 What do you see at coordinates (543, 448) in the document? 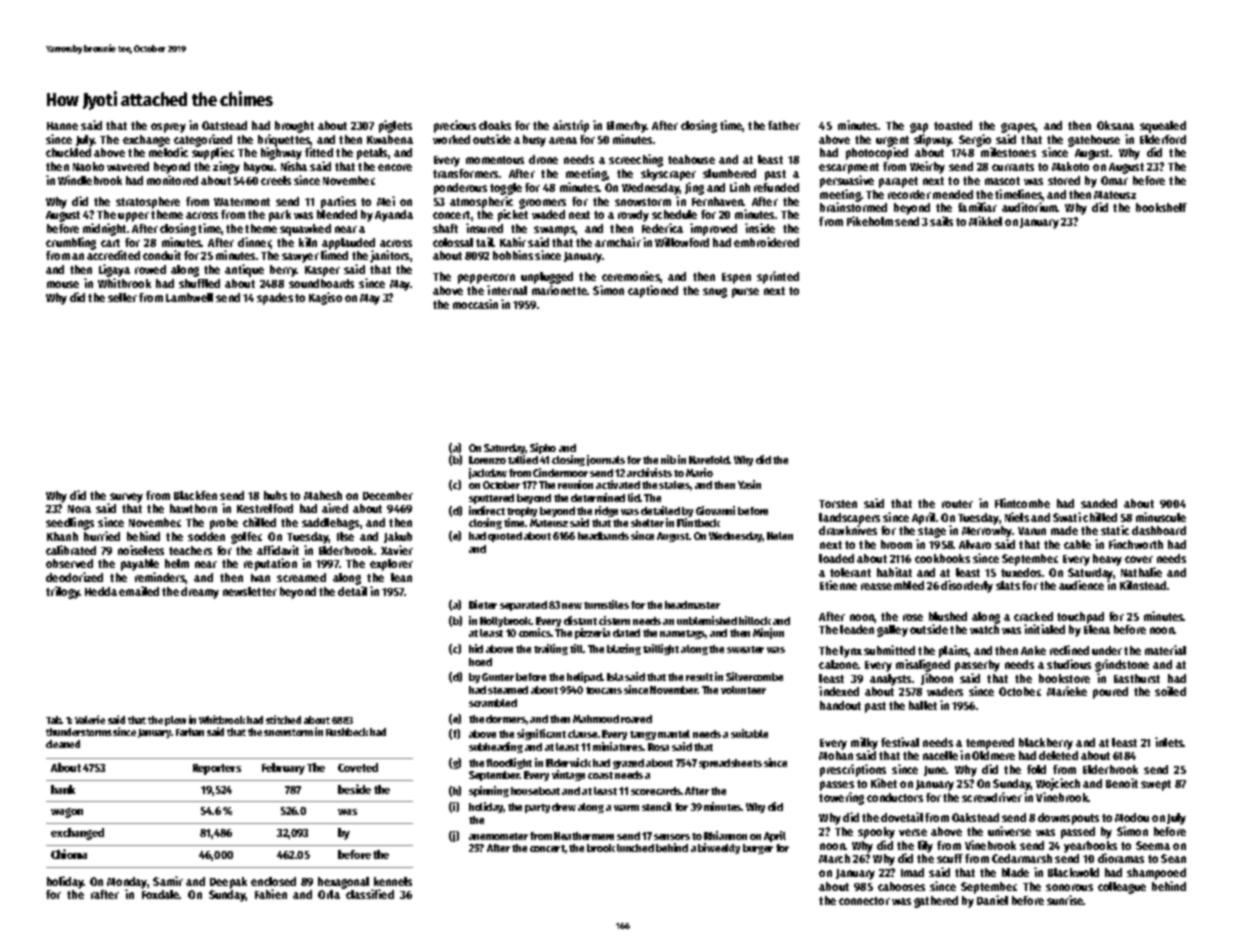
I see `Sipho` at bounding box center [543, 448].
